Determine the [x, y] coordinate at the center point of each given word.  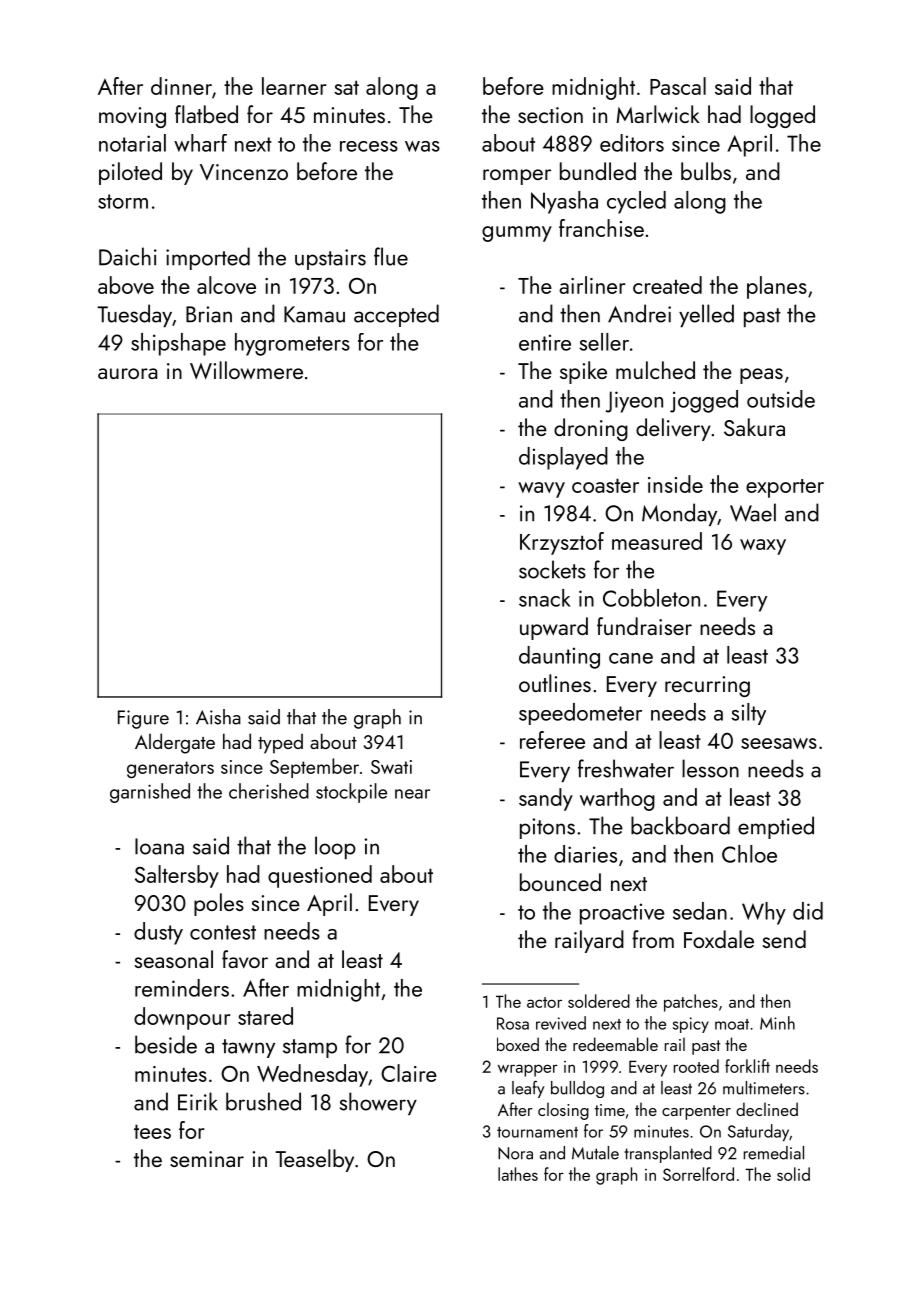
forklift [747, 1066]
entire [545, 342]
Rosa [513, 1023]
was [422, 146]
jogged [704, 401]
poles [219, 904]
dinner [181, 86]
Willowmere [246, 370]
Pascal [678, 86]
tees [152, 1131]
